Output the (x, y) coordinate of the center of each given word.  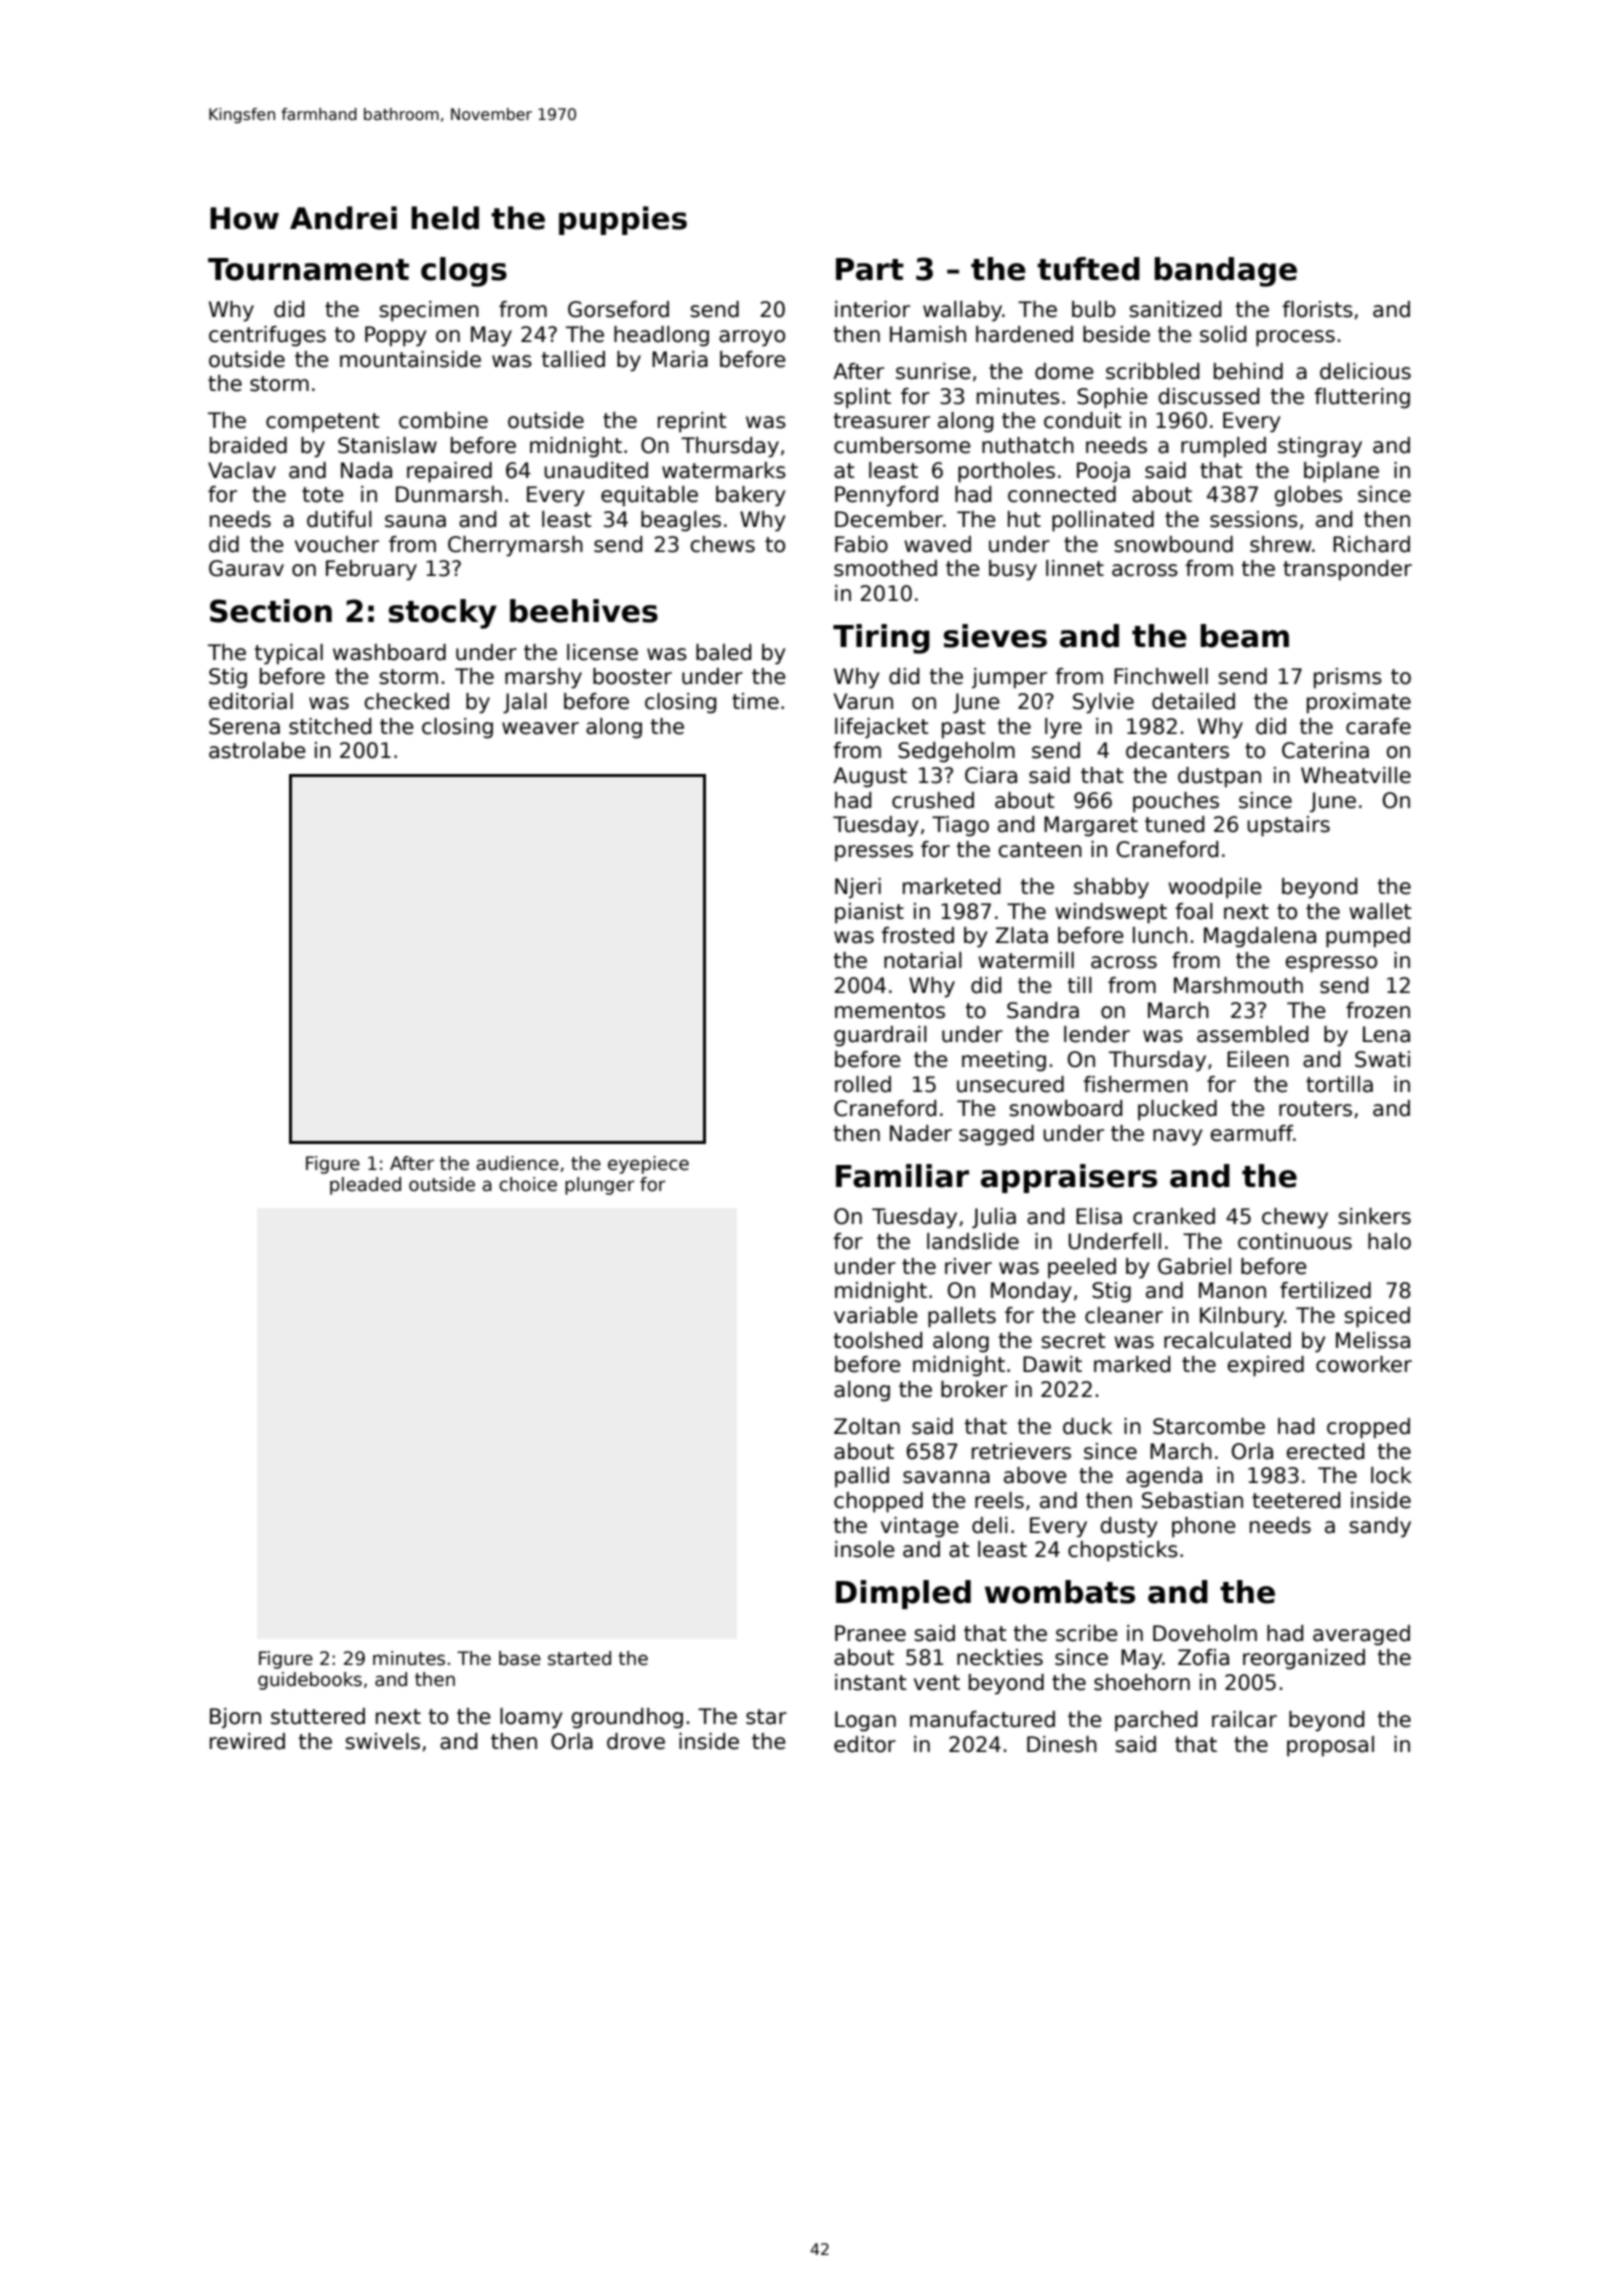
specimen (429, 311)
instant (870, 1682)
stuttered (318, 1716)
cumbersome (902, 445)
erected (1325, 1451)
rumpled (1223, 447)
